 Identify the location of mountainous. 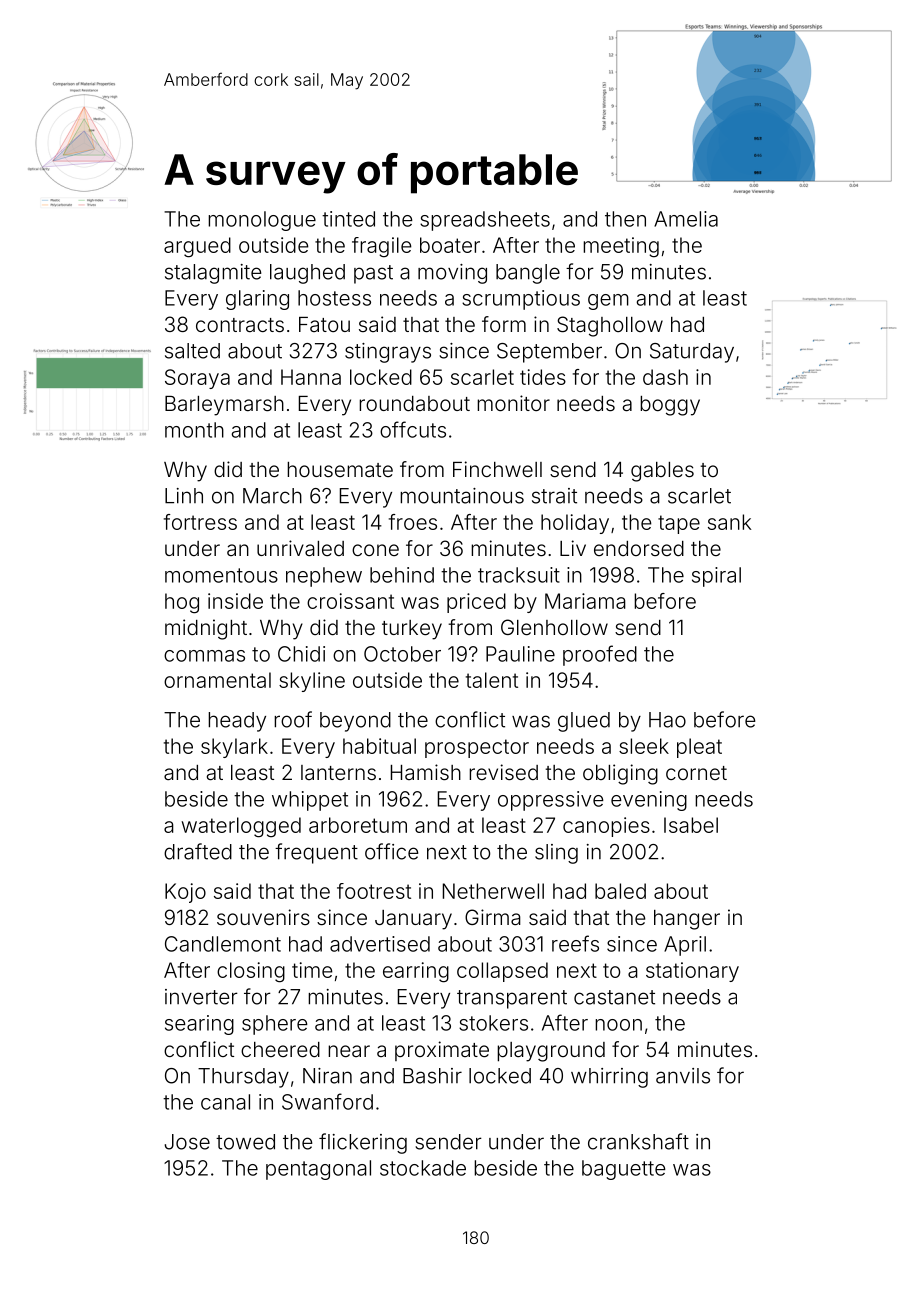
(462, 496).
